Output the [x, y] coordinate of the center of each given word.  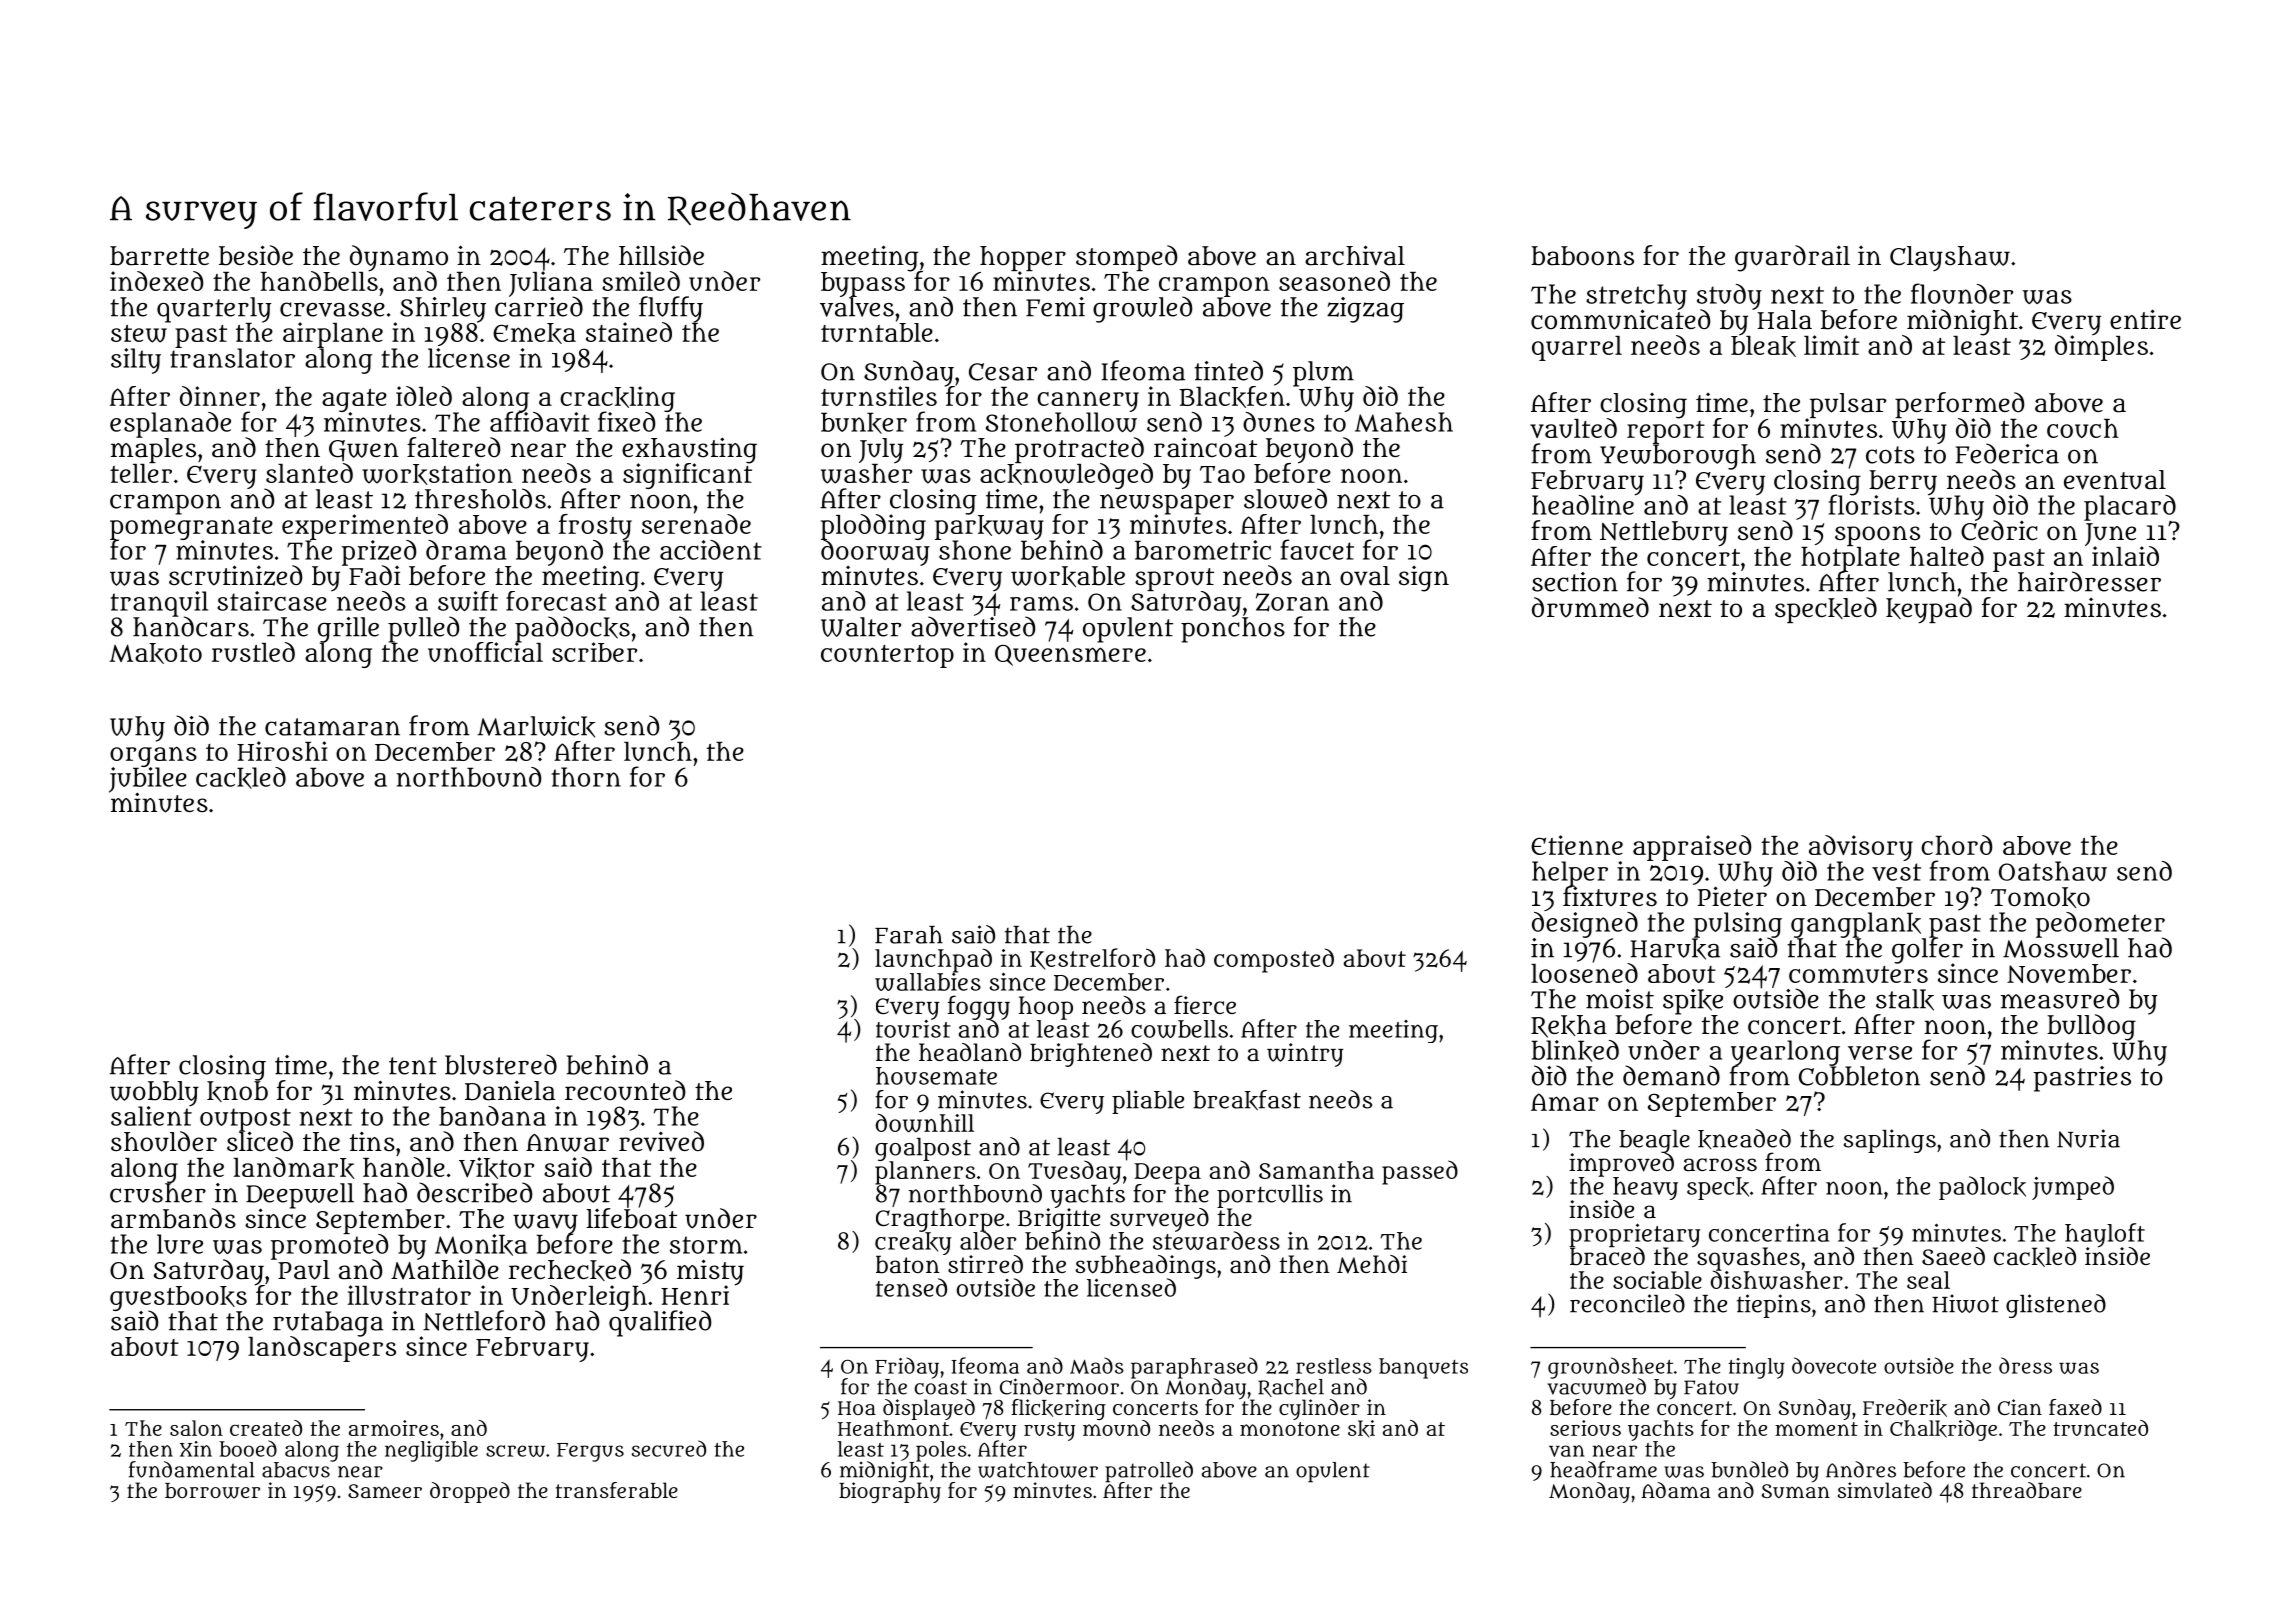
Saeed [1953, 1256]
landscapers [322, 1349]
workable [1068, 576]
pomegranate [191, 528]
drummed [1590, 607]
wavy [545, 1224]
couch [2083, 428]
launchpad [933, 960]
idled [424, 396]
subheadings [1145, 1267]
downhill [925, 1123]
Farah [909, 935]
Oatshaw [2053, 871]
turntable [877, 332]
